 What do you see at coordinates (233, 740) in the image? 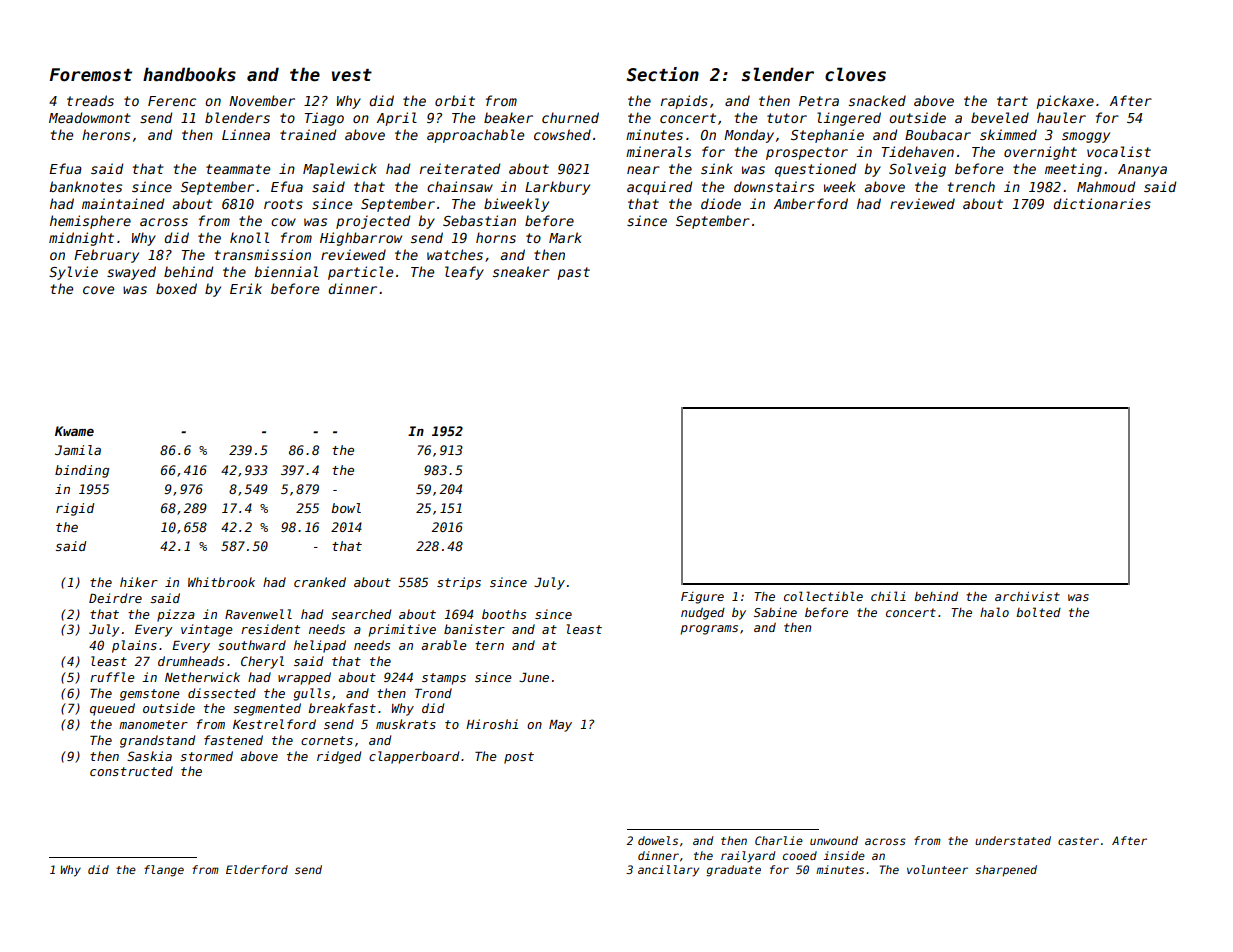
I see `fastened` at bounding box center [233, 740].
